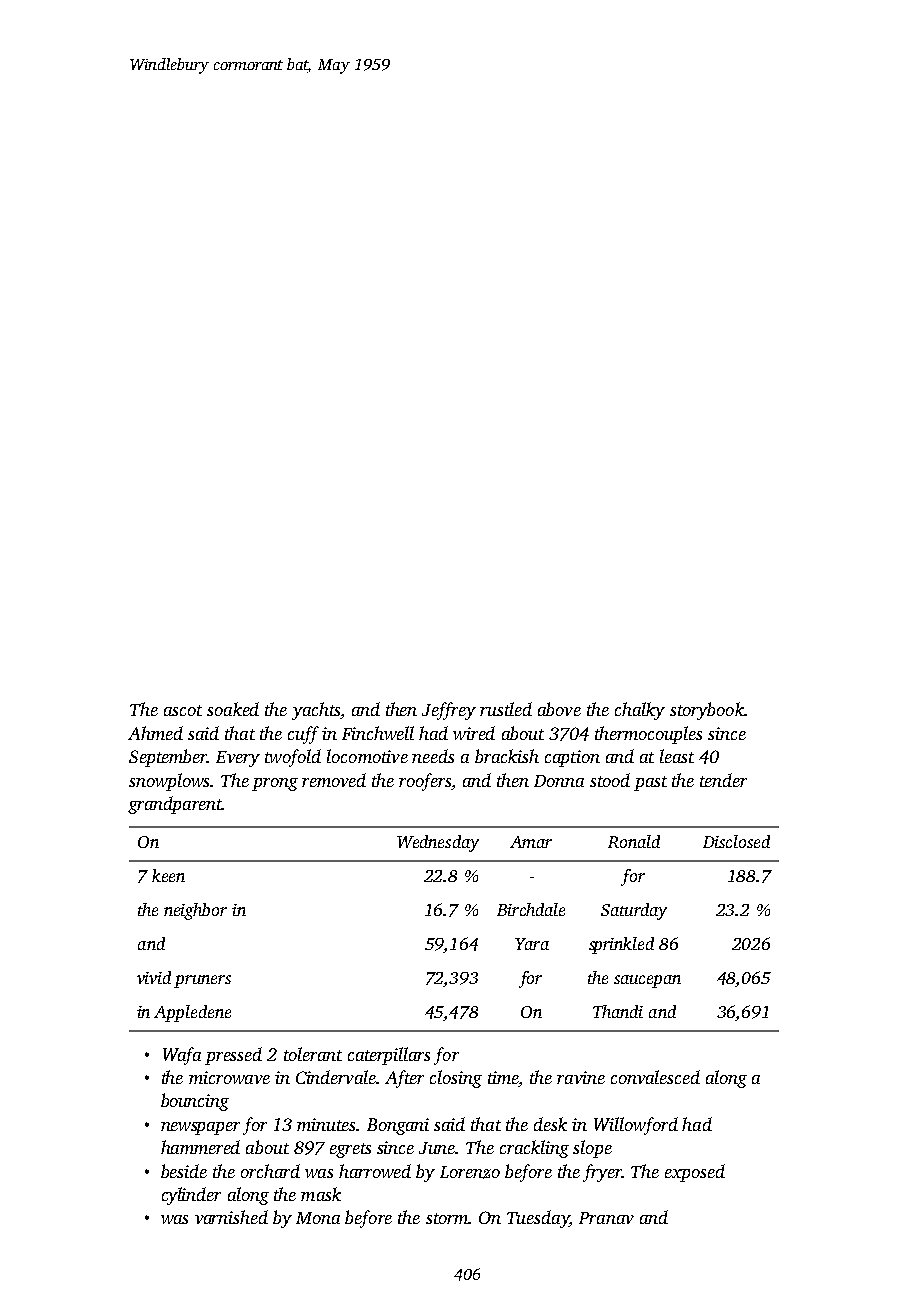 The height and width of the page is (1316, 908). What do you see at coordinates (723, 780) in the page?
I see `tender` at bounding box center [723, 780].
